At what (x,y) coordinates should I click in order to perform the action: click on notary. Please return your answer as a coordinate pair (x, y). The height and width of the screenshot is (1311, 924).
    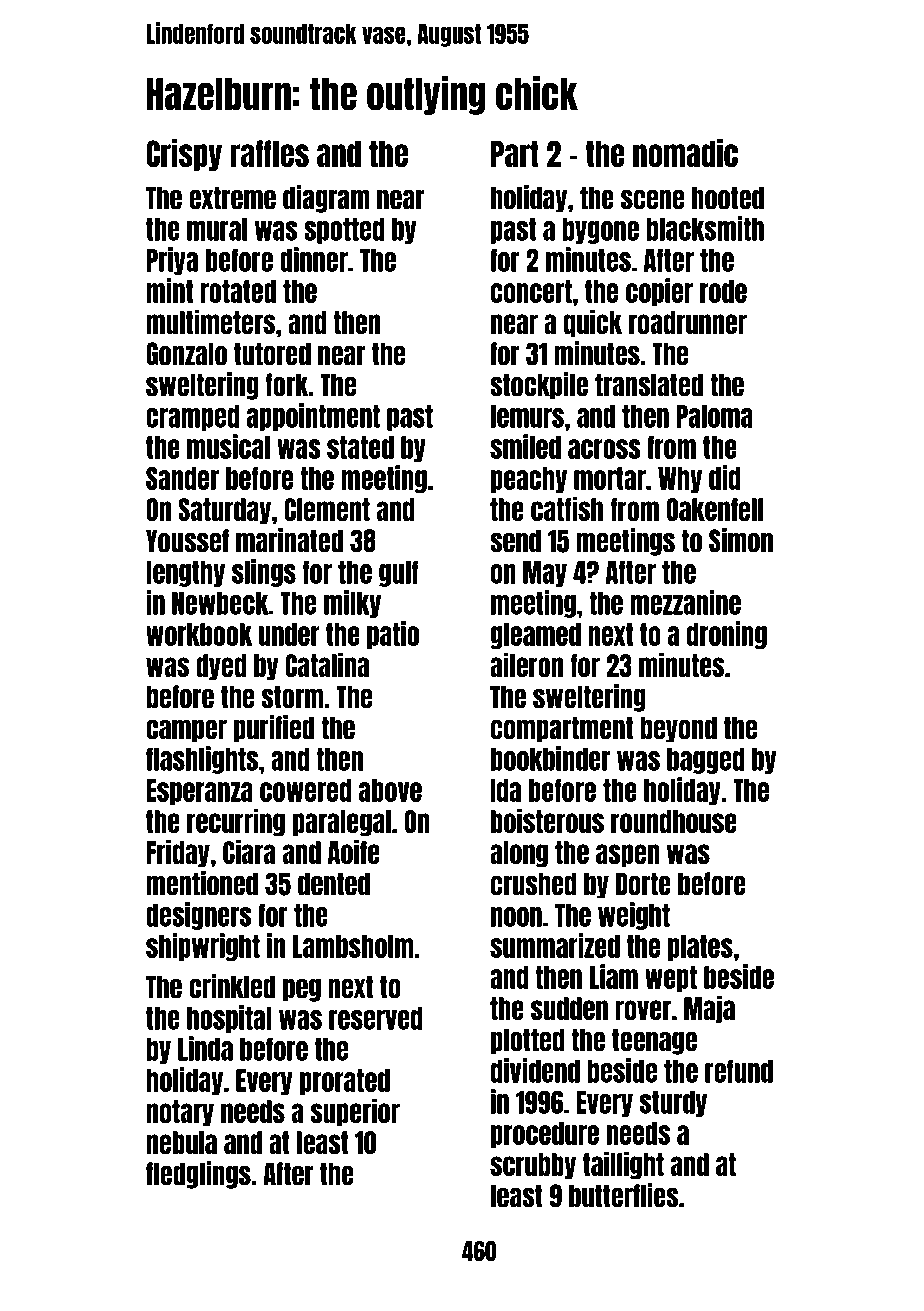
    Looking at the image, I should click on (180, 1113).
